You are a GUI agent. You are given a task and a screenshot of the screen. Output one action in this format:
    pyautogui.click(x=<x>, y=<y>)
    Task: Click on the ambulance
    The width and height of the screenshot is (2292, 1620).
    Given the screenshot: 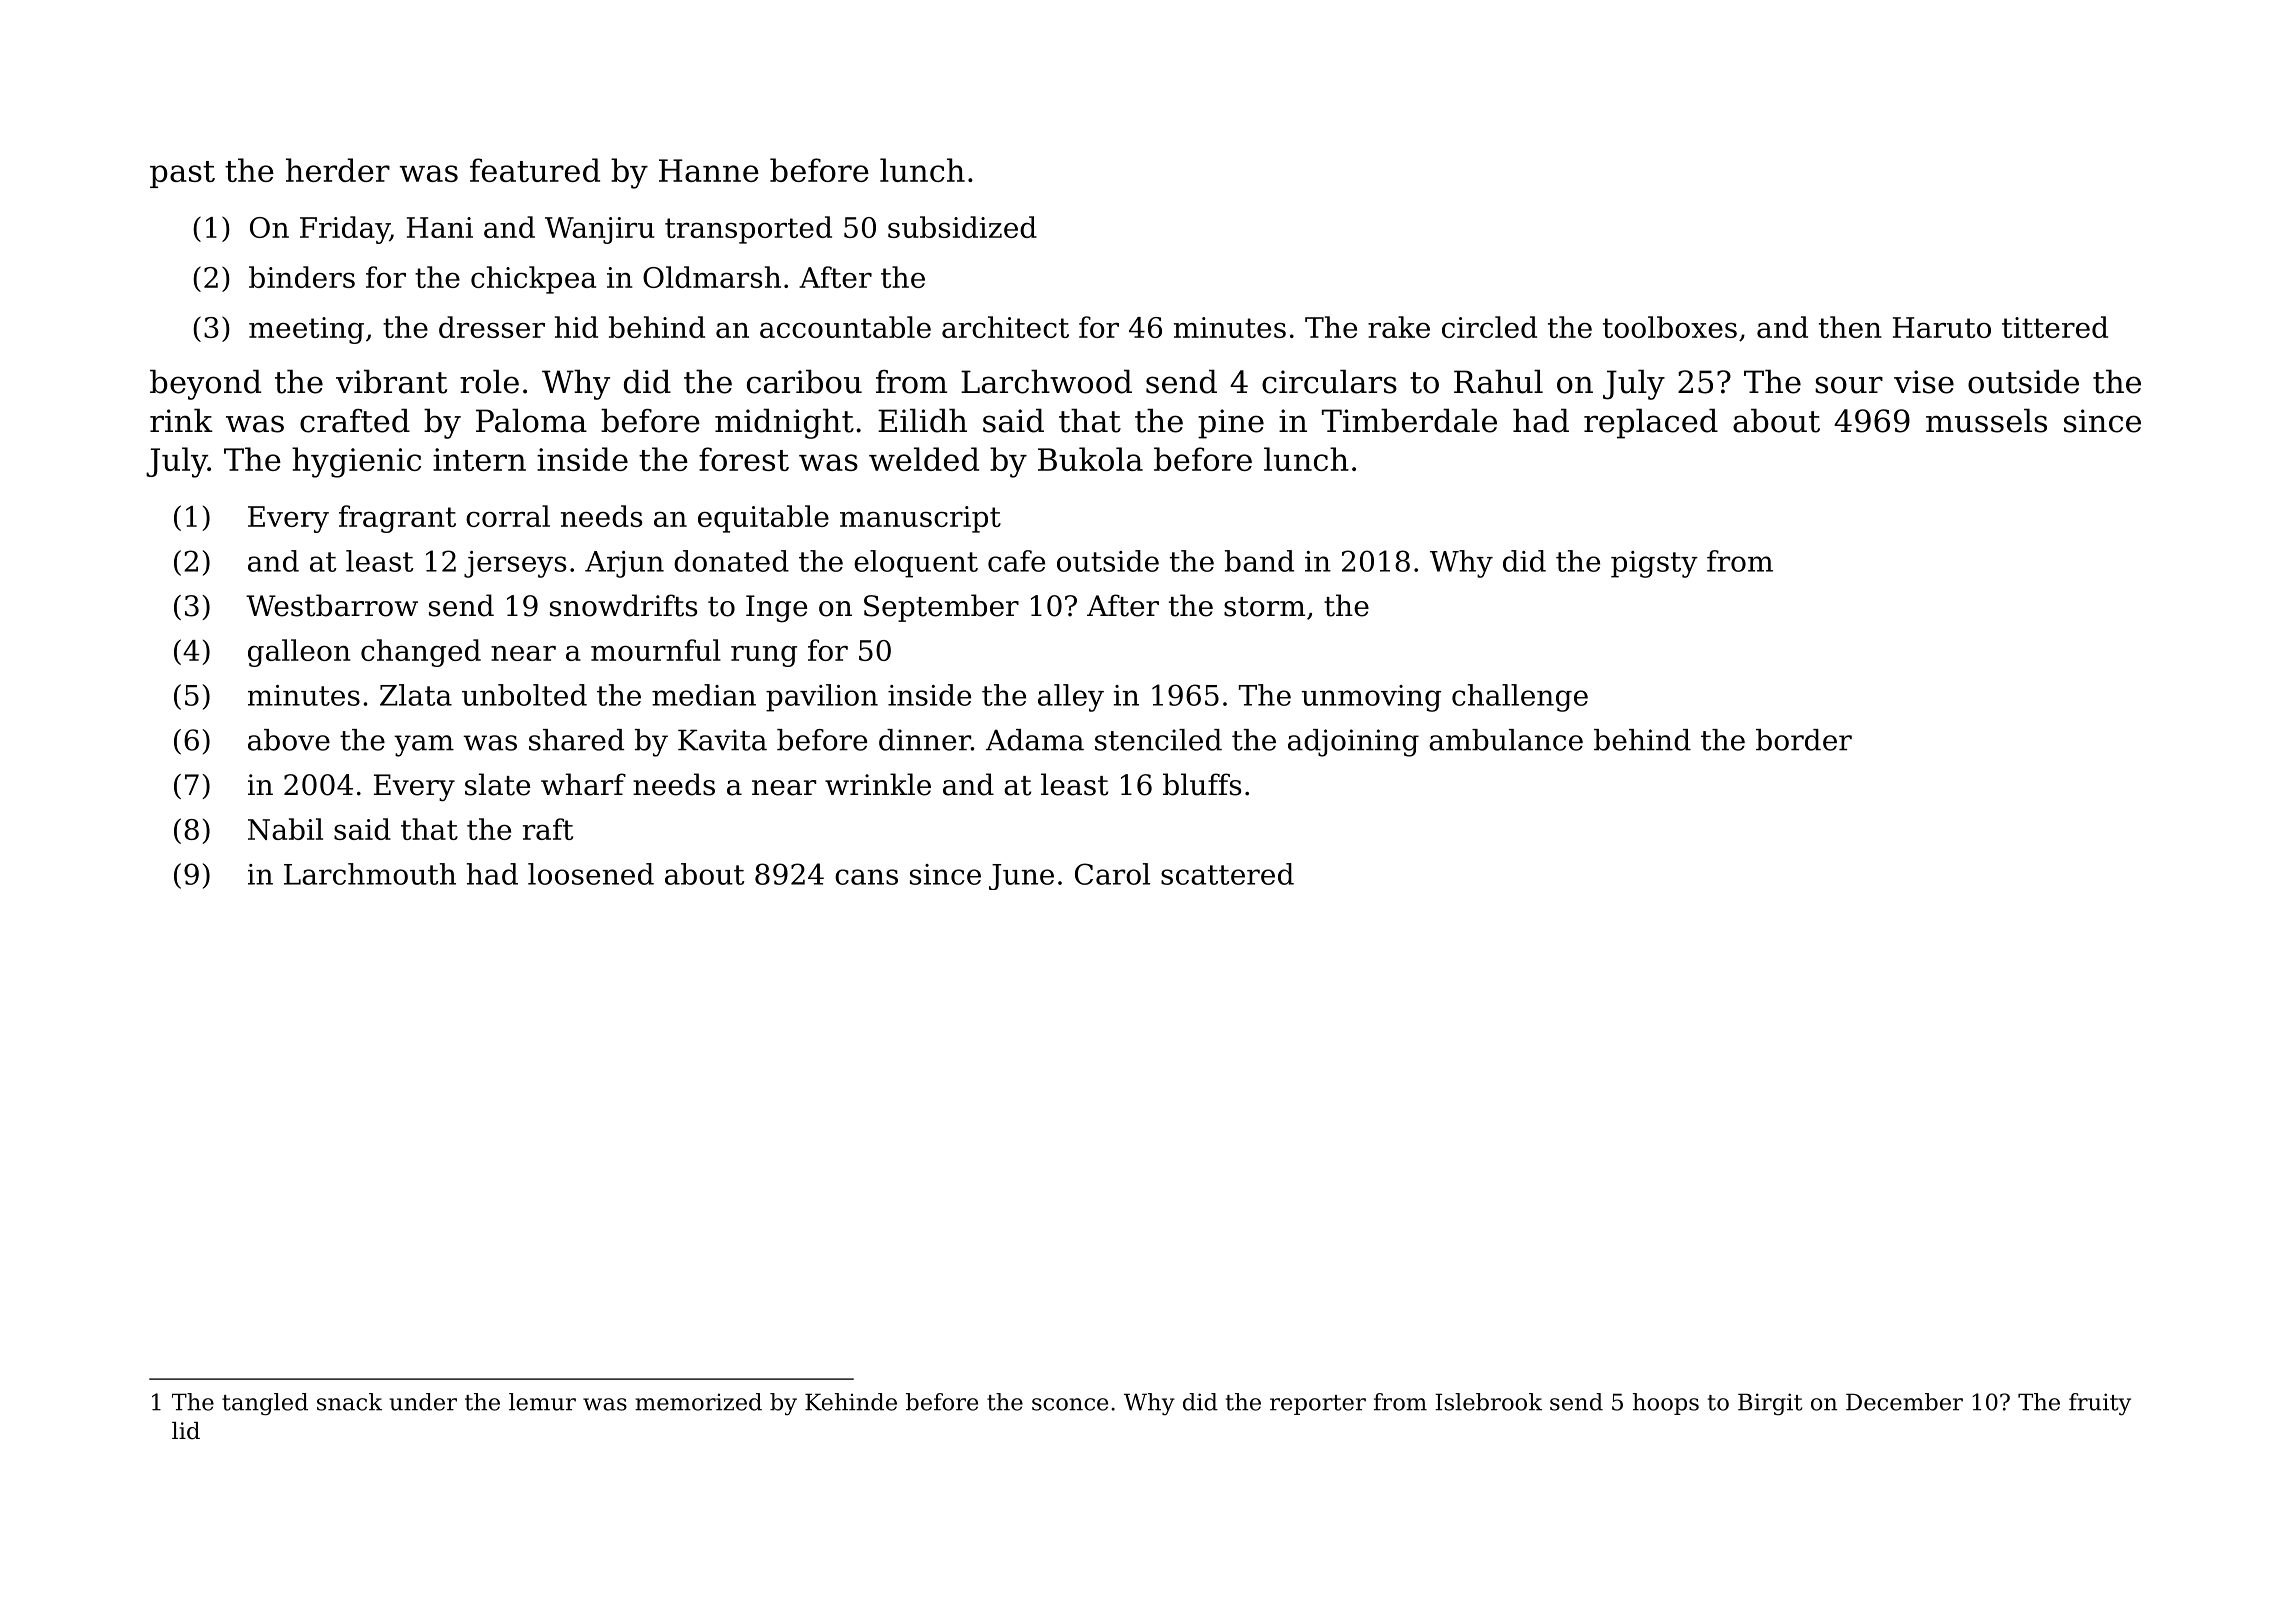 What is the action you would take?
    pyautogui.click(x=1506, y=740)
